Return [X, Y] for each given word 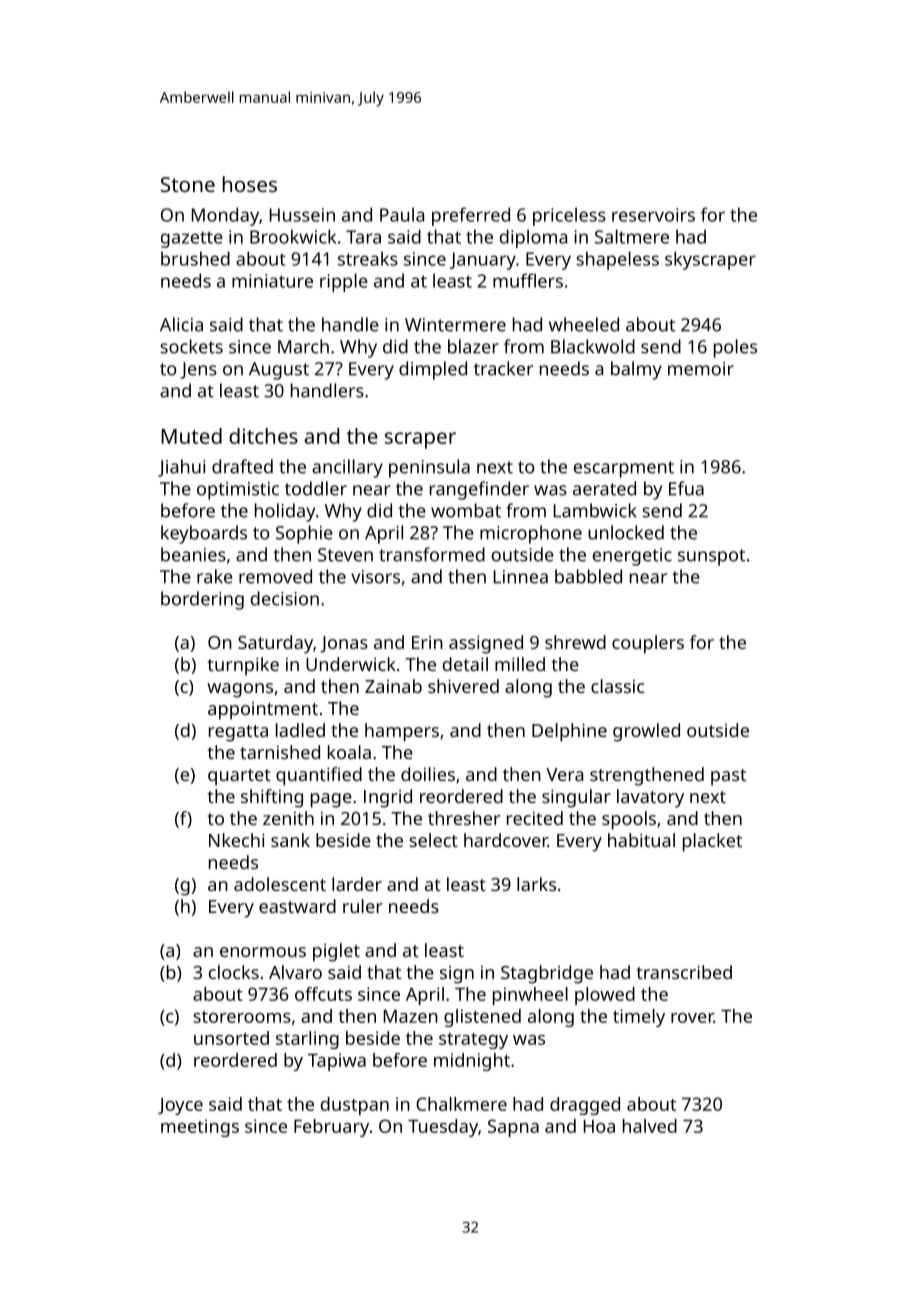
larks [536, 884]
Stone [188, 184]
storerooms [242, 1017]
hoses [250, 184]
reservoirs [653, 215]
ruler [363, 906]
